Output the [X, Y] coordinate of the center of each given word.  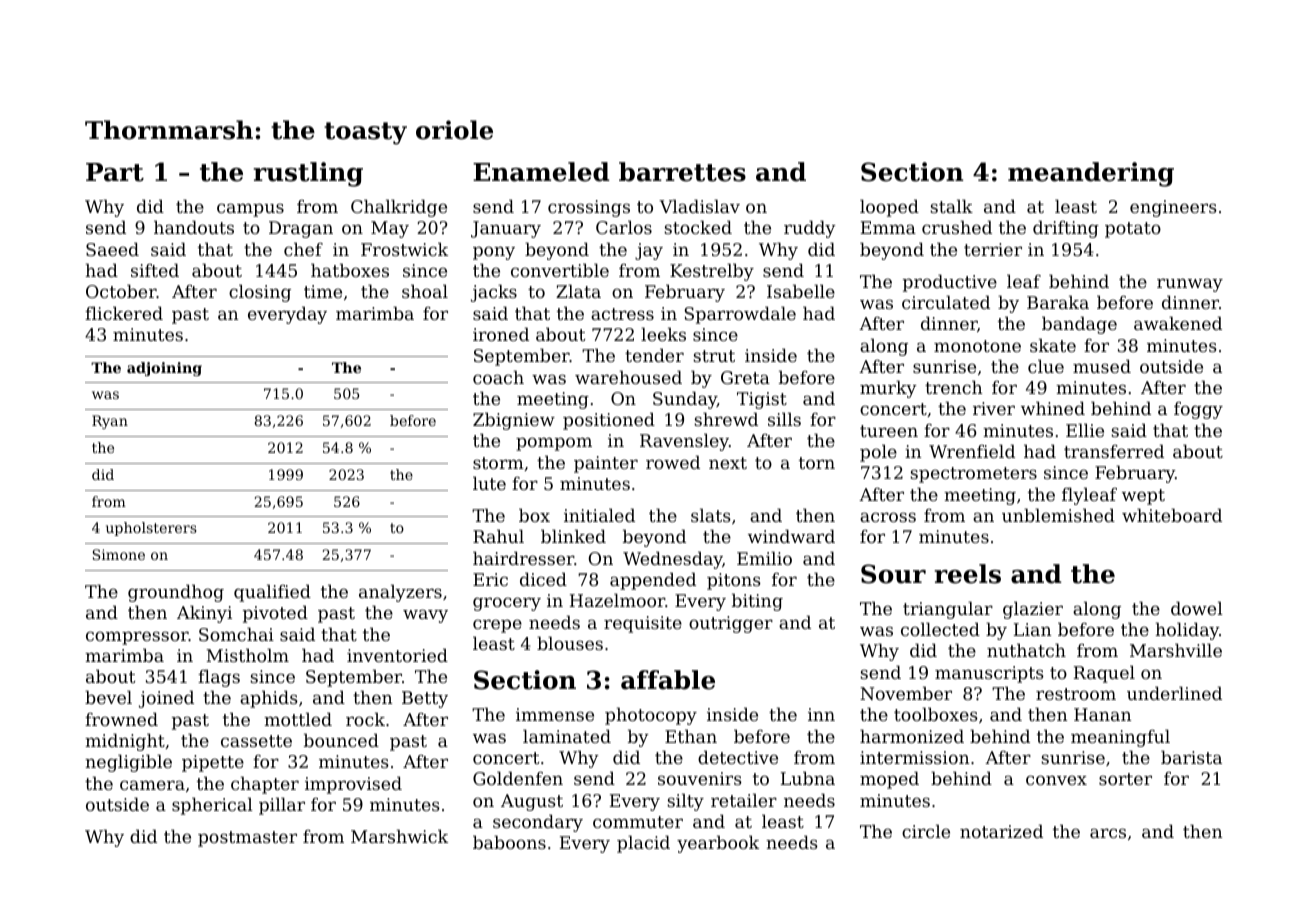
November [906, 693]
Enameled [541, 172]
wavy [425, 616]
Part [115, 172]
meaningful [1120, 738]
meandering [1091, 174]
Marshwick [399, 836]
